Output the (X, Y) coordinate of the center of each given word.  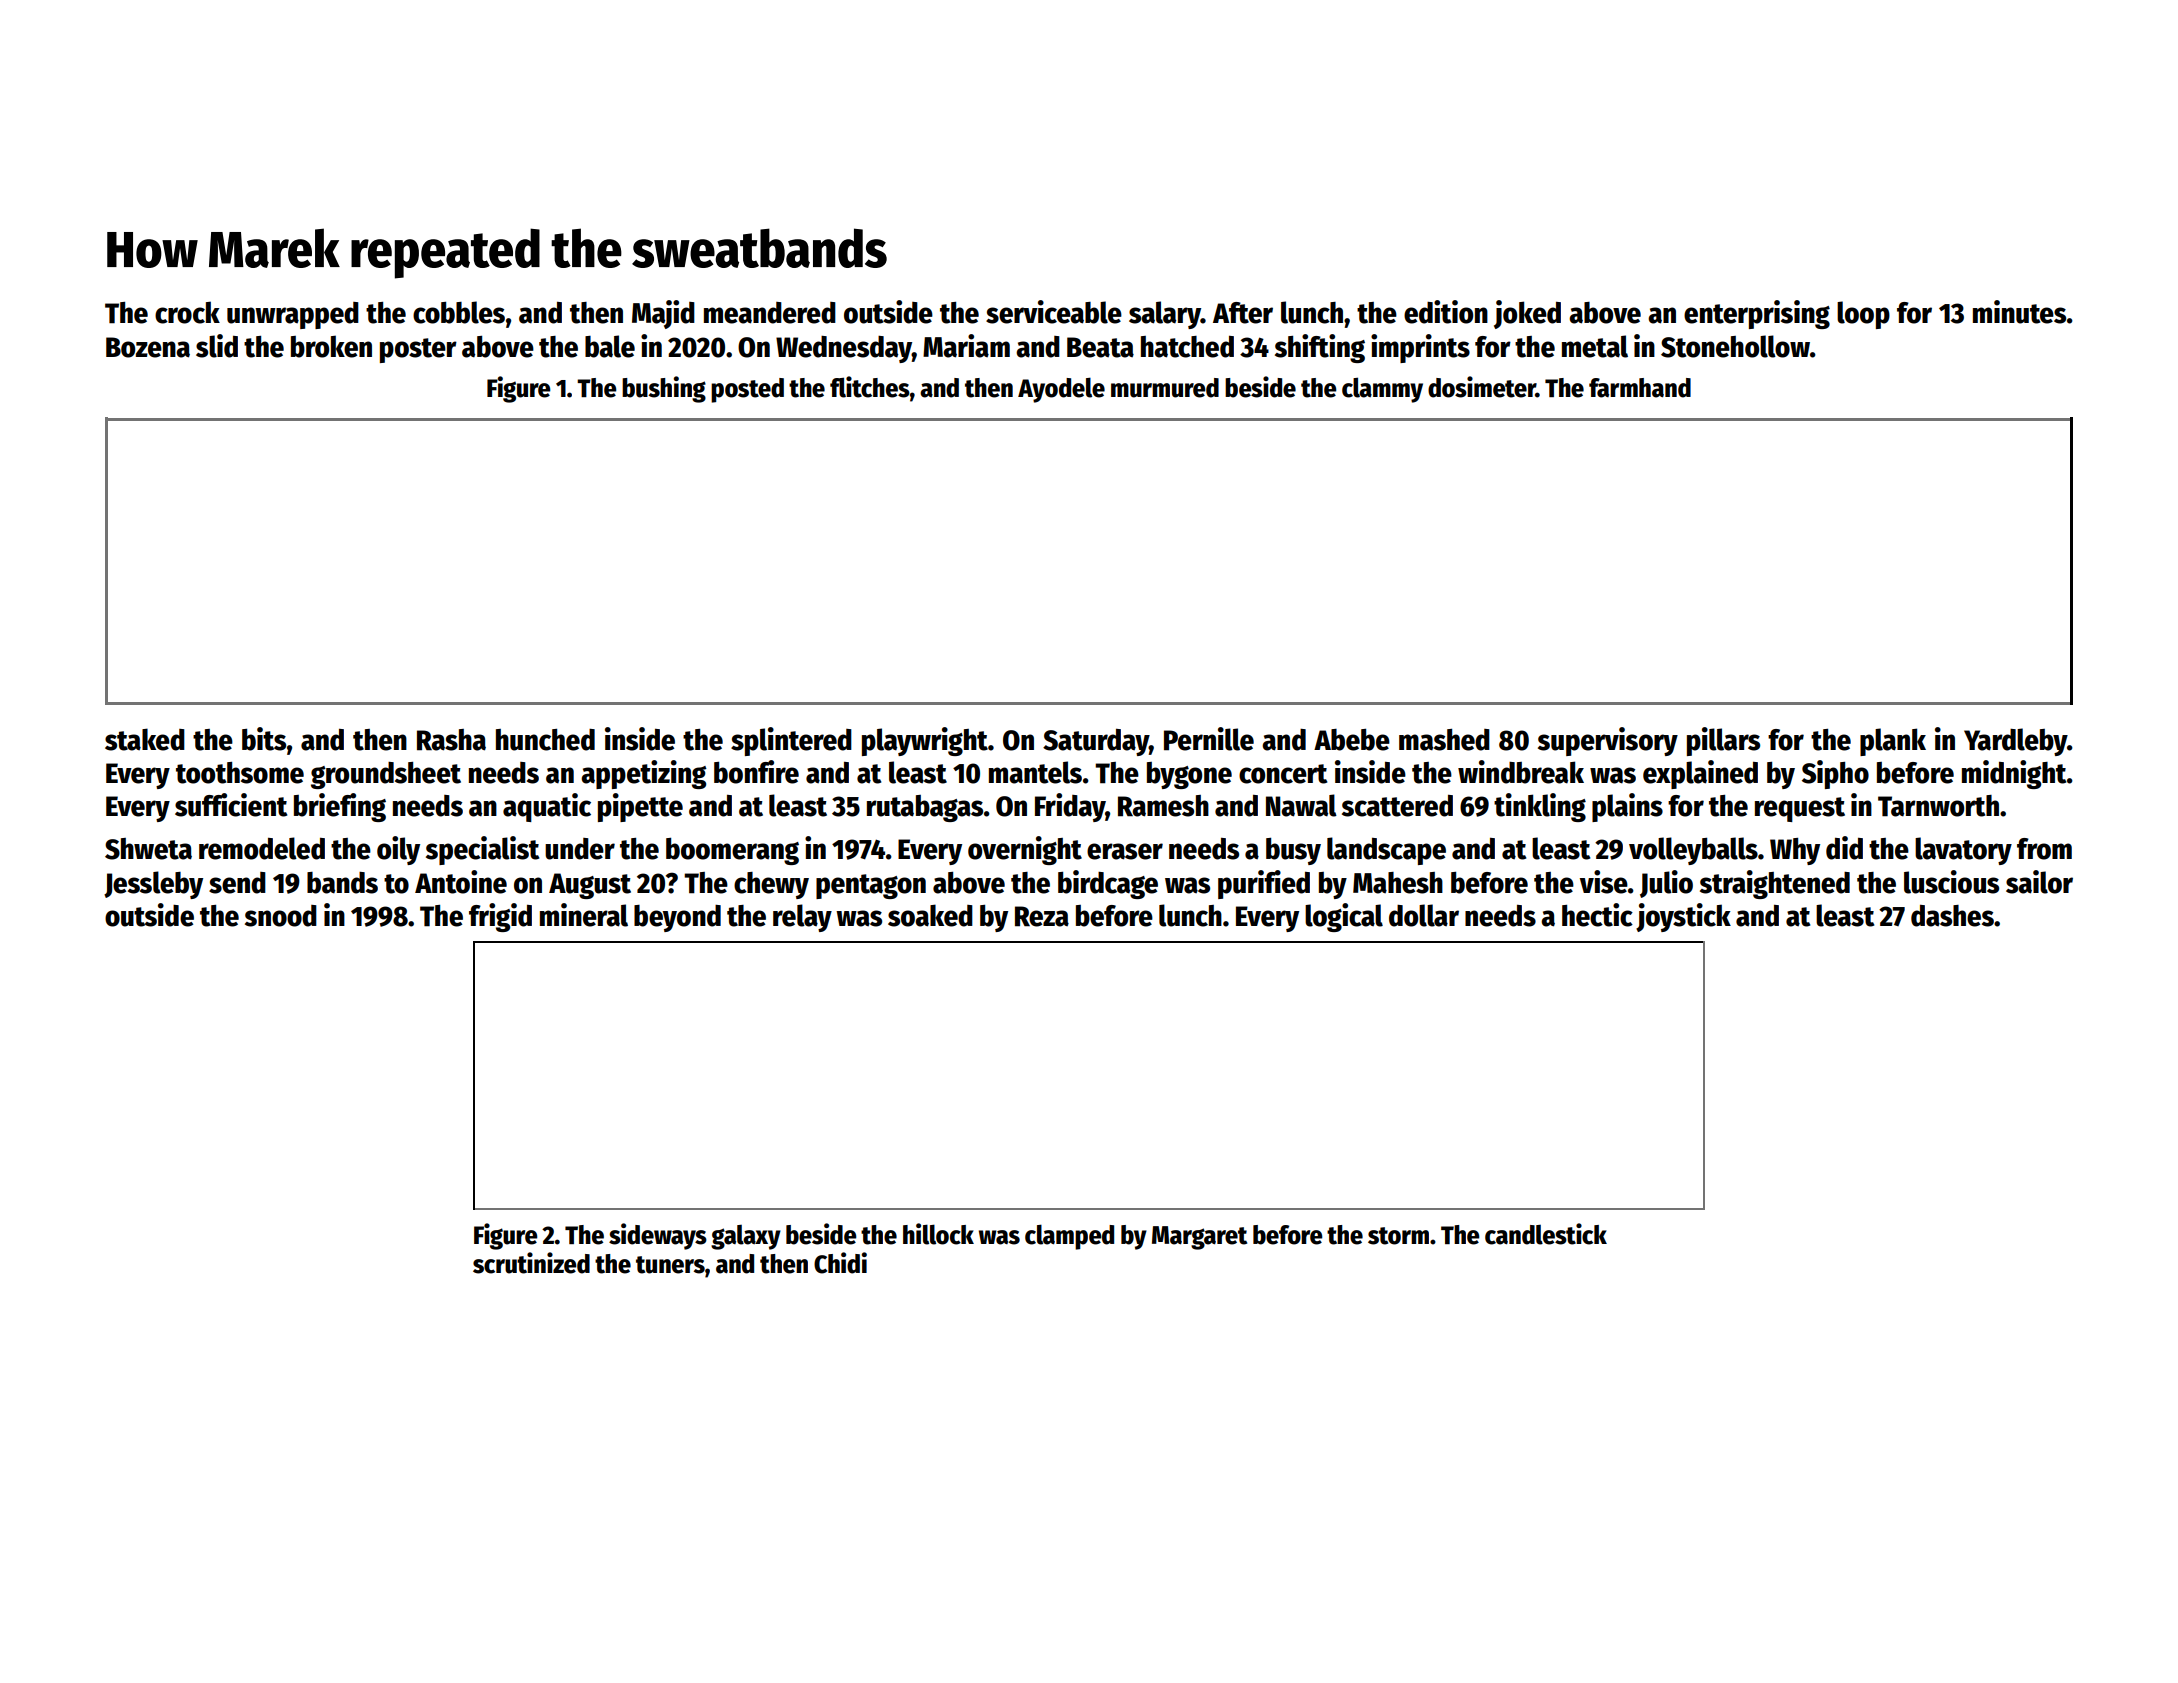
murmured (1165, 388)
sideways (658, 1236)
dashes (1952, 916)
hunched (545, 740)
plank (1893, 742)
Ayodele (1061, 390)
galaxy (746, 1237)
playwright (925, 741)
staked (145, 739)
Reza (1042, 916)
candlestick (1546, 1234)
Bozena (148, 347)
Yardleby (2015, 742)
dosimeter (1482, 387)
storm (1398, 1236)
